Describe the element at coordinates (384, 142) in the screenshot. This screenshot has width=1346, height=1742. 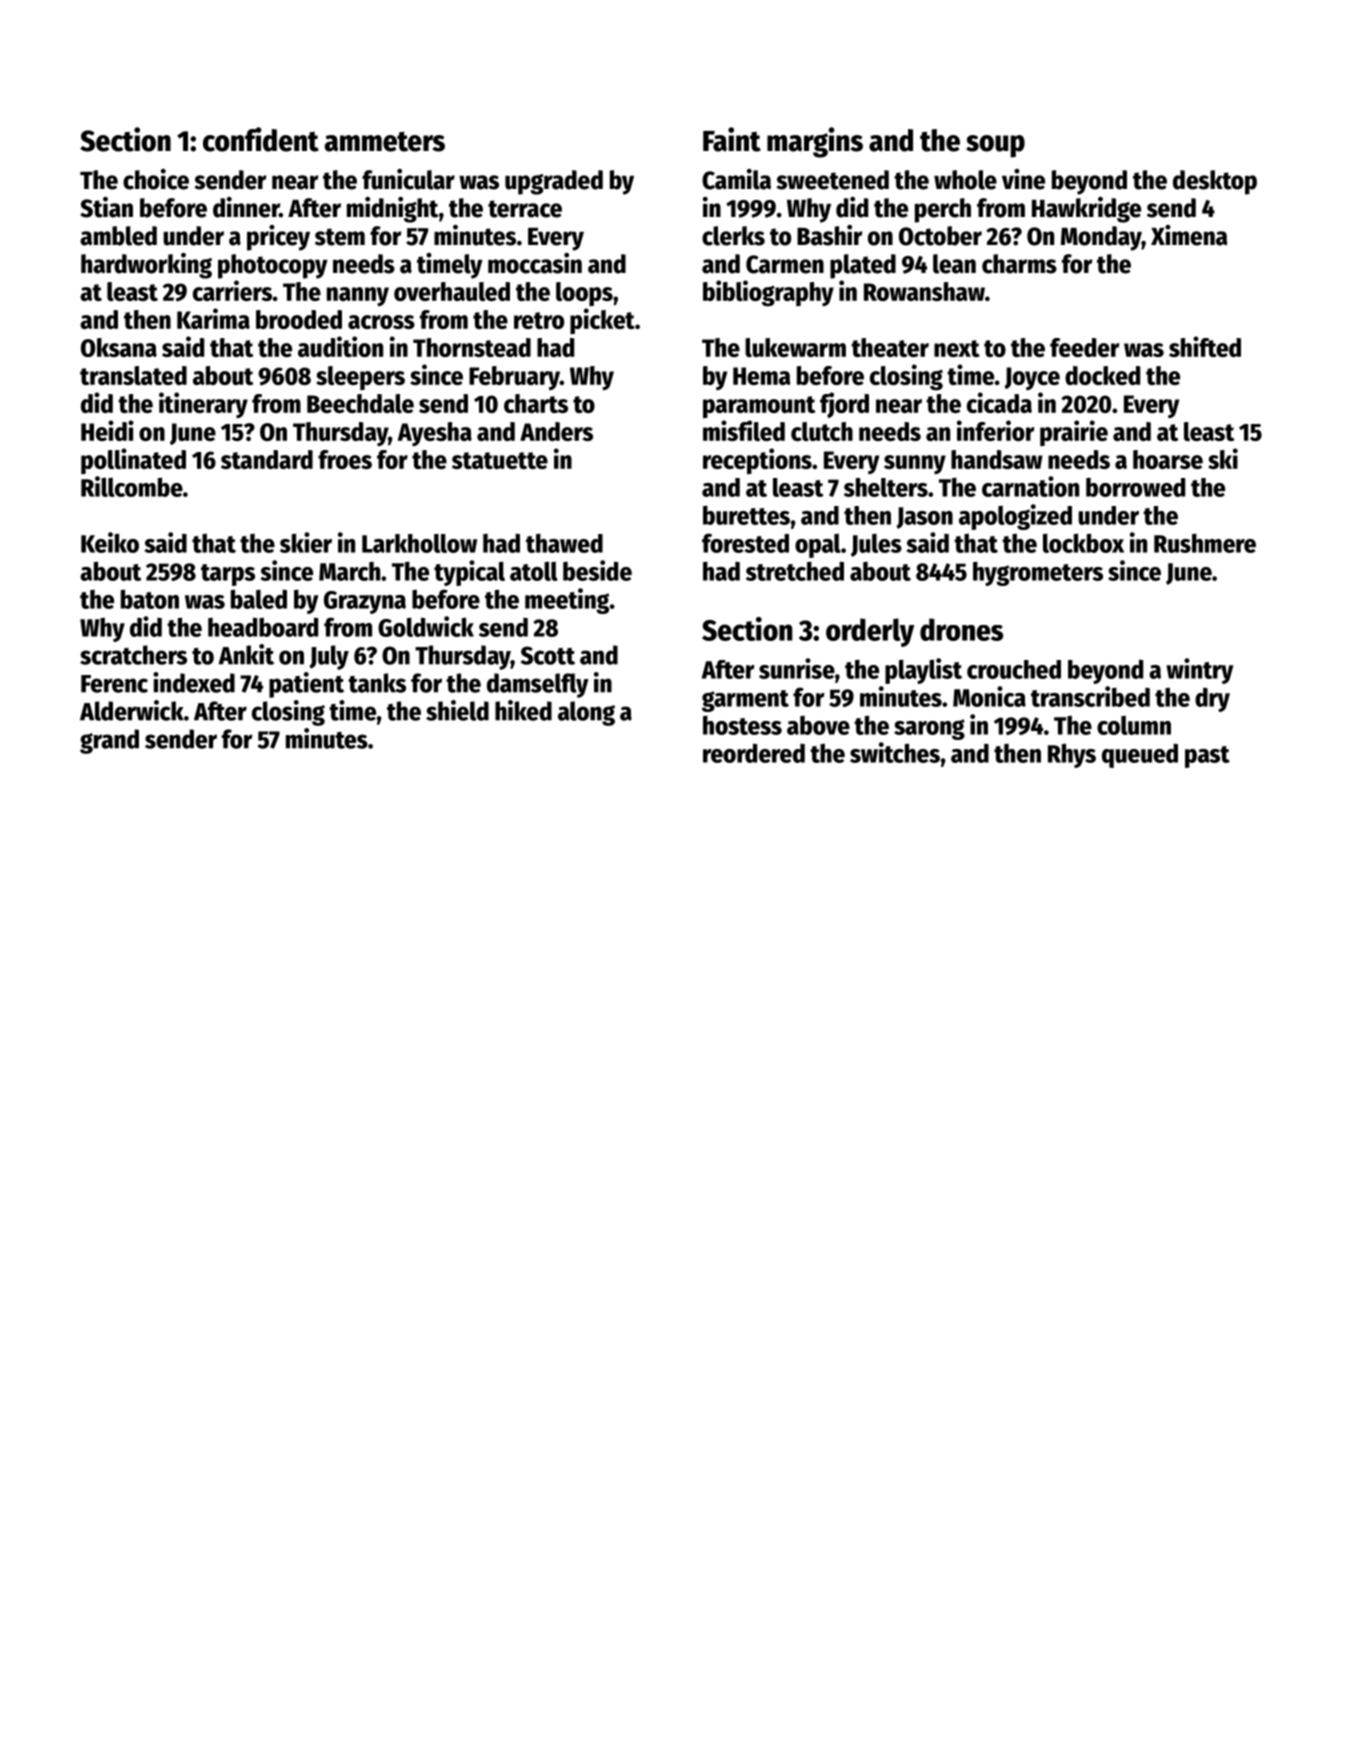
I see `ammeters` at that location.
